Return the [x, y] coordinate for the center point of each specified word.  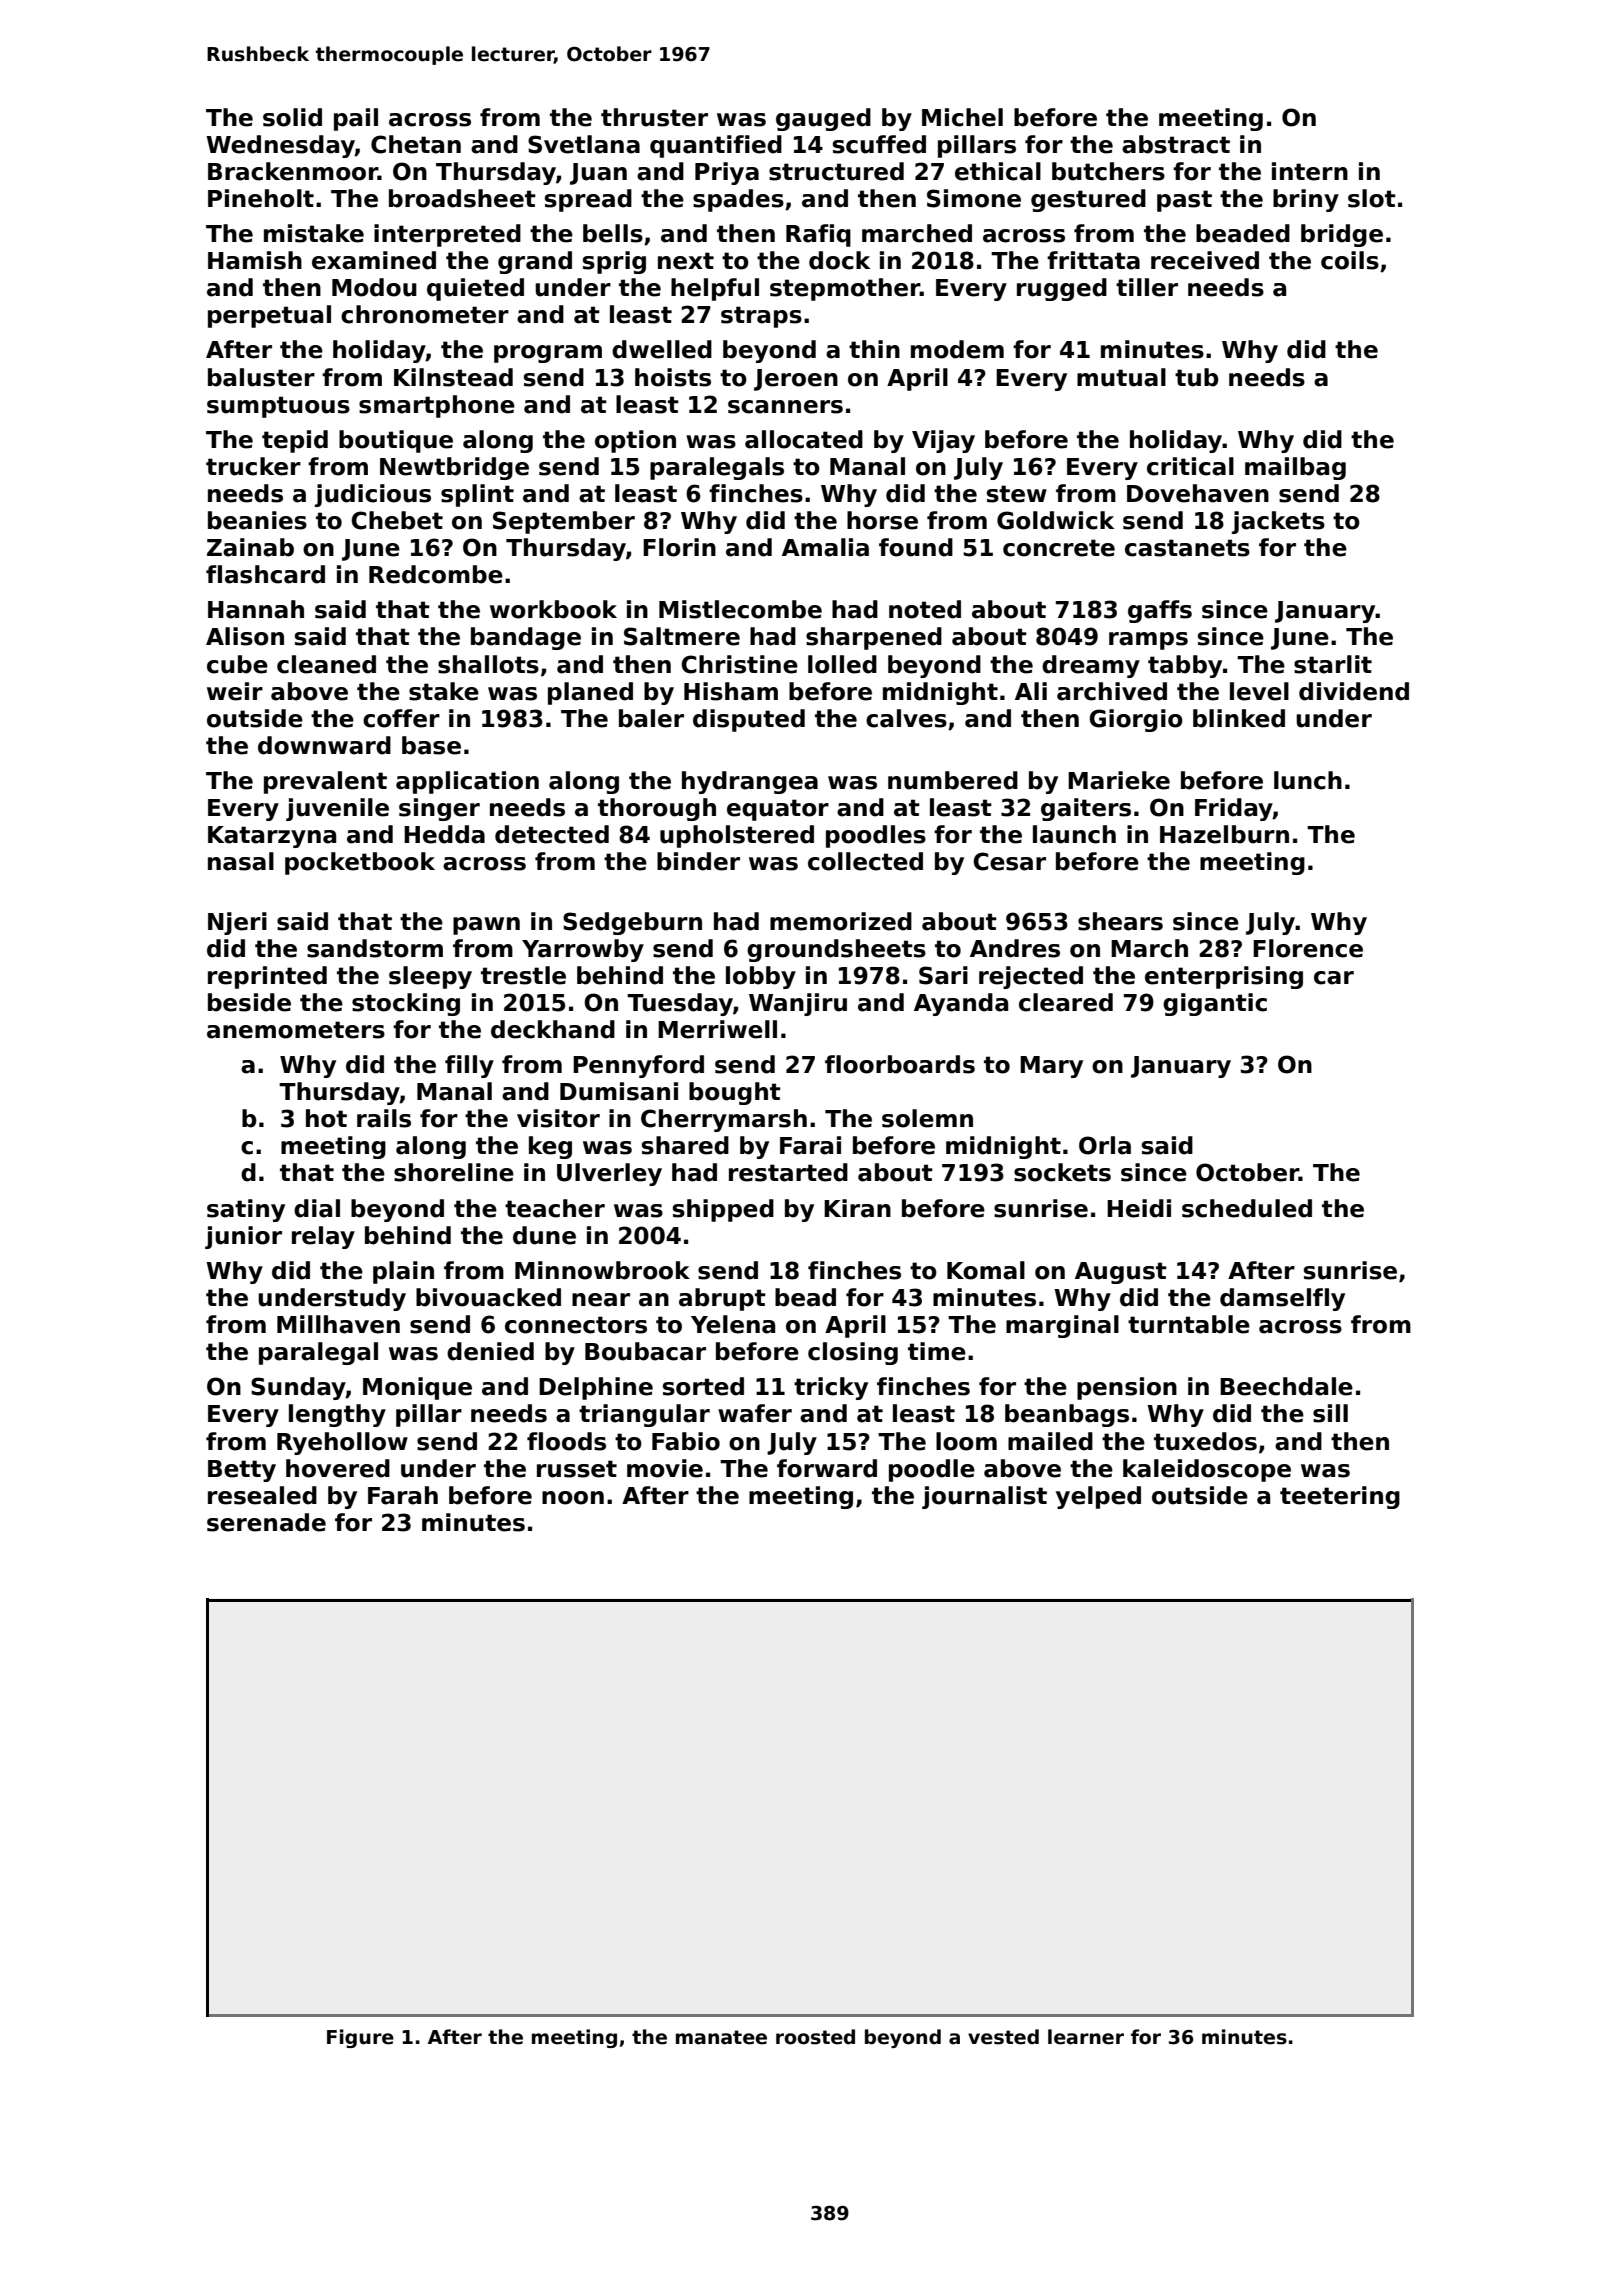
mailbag [1295, 468]
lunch [1308, 780]
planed [590, 693]
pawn [486, 926]
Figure [360, 2038]
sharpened [874, 638]
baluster [261, 377]
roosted [815, 2037]
